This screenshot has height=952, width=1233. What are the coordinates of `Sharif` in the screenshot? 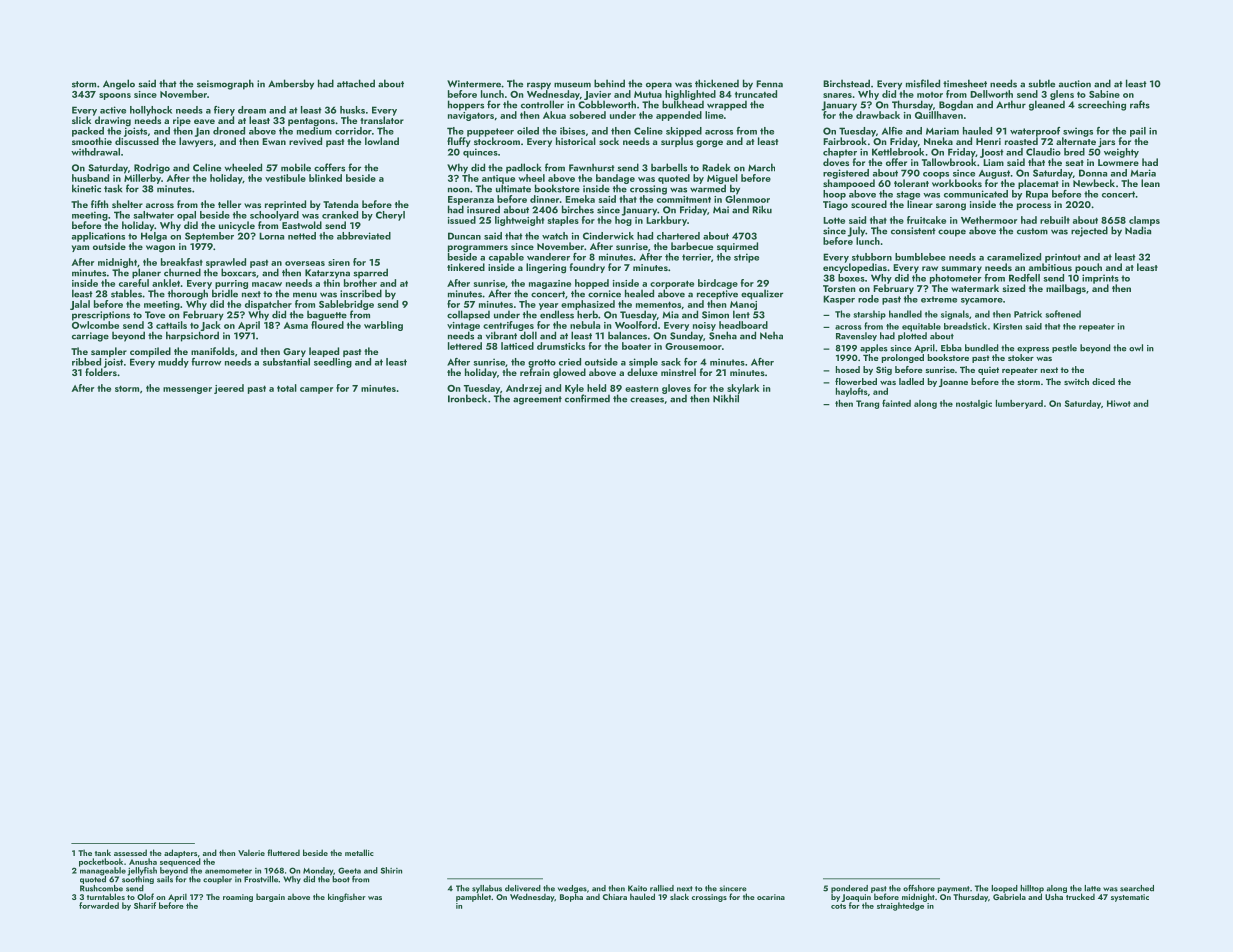 It's located at (145, 905).
